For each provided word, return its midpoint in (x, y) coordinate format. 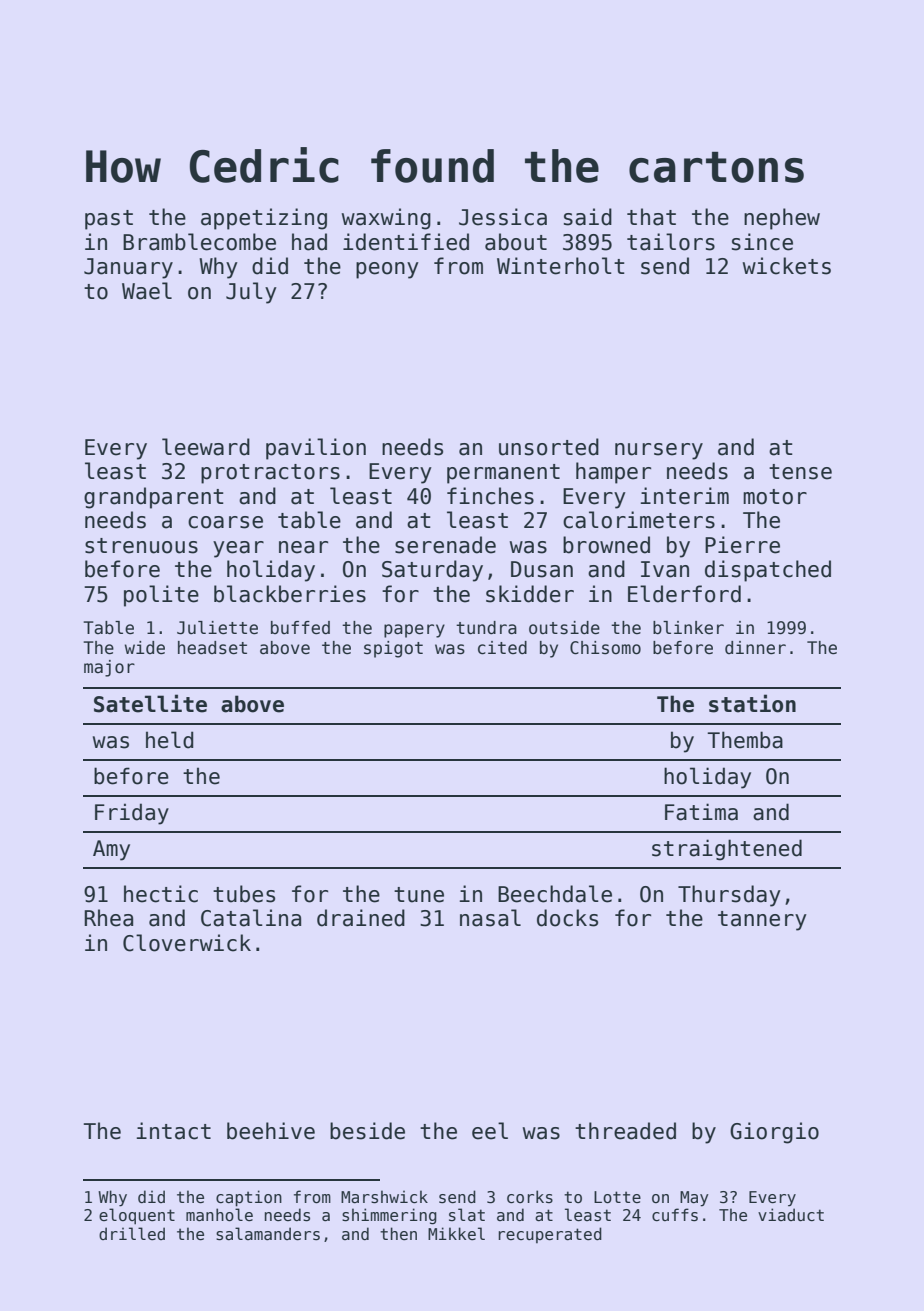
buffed (300, 628)
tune (419, 895)
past (109, 220)
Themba (745, 740)
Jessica (503, 217)
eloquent (137, 1216)
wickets (787, 266)
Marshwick (384, 1197)
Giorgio (774, 1133)
